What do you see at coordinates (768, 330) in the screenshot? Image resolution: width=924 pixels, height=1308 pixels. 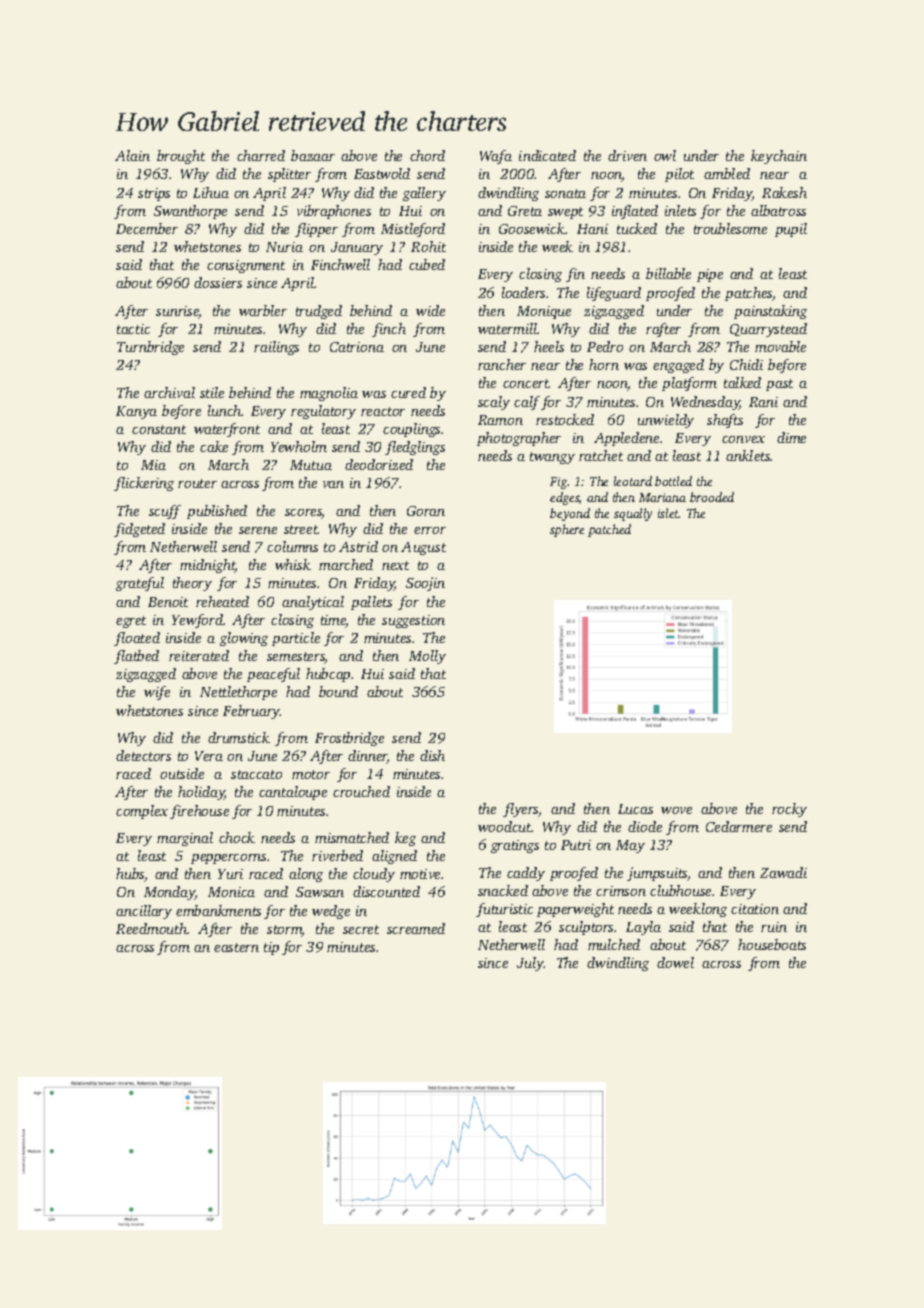 I see `Quarrystead` at bounding box center [768, 330].
